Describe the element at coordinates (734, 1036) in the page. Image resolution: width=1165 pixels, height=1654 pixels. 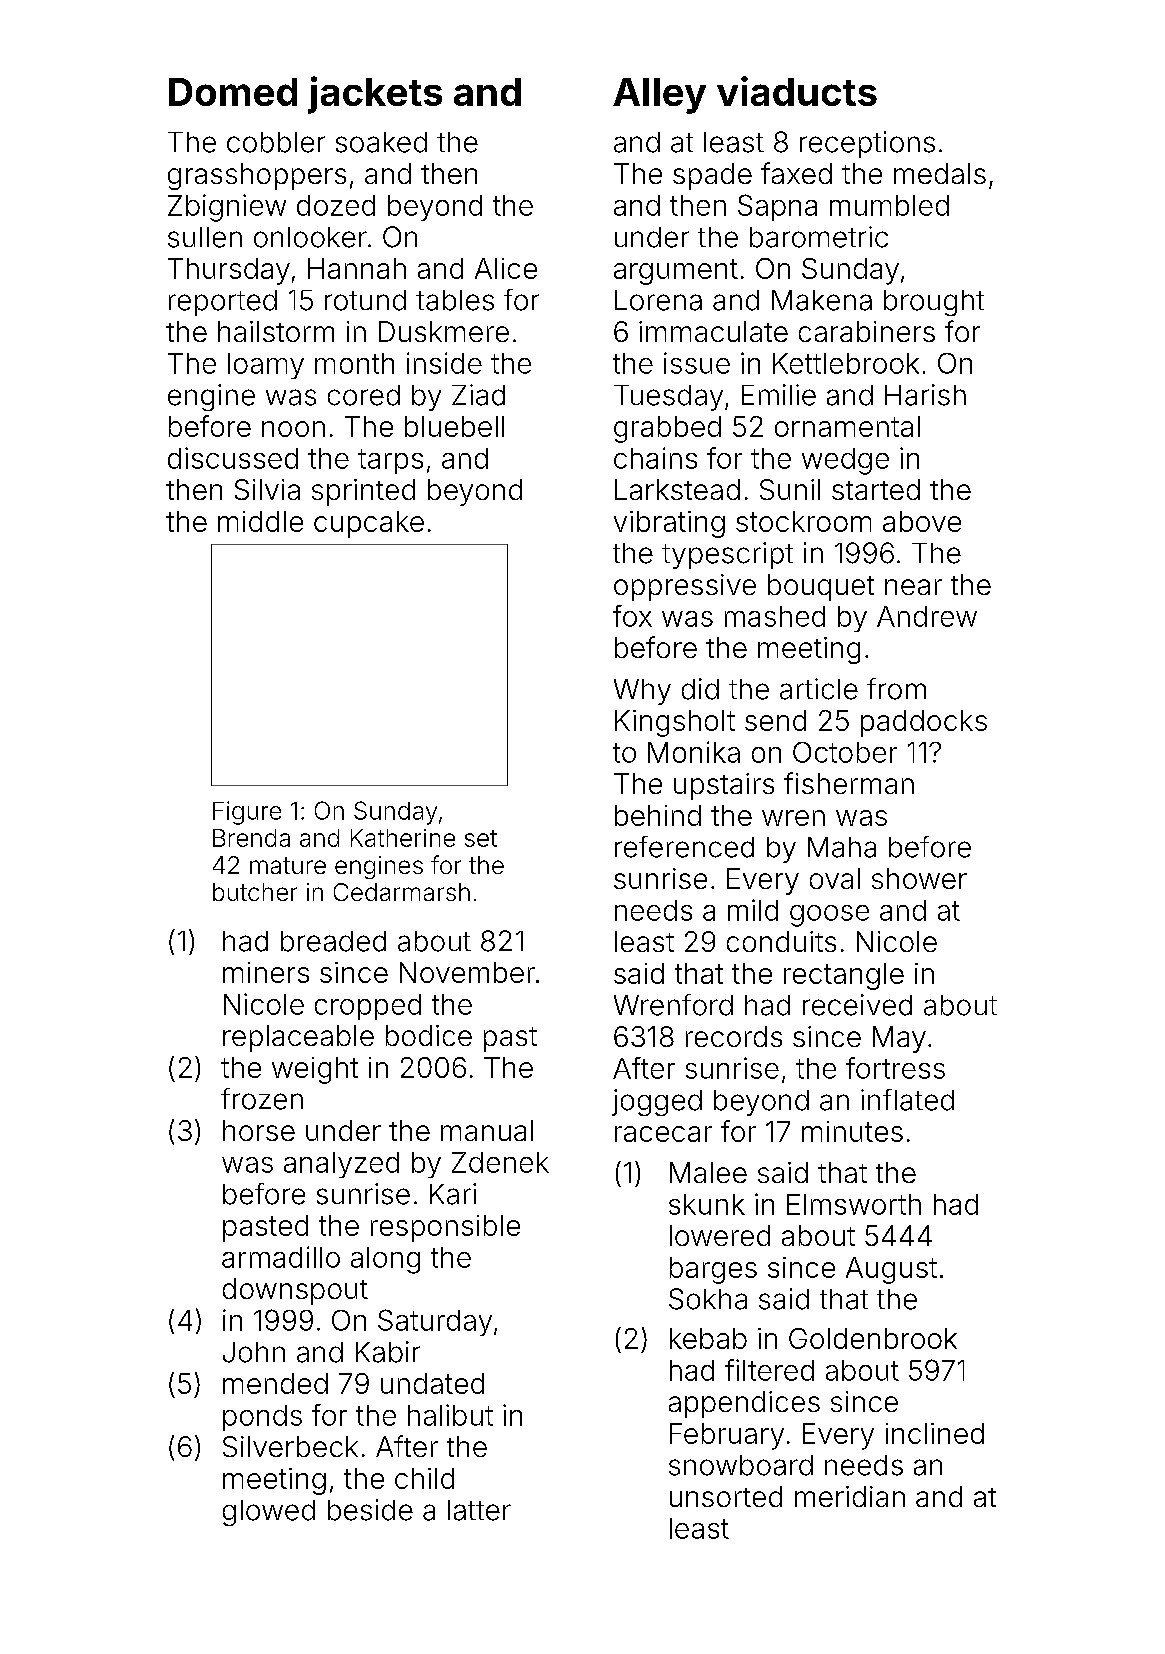
I see `records` at that location.
